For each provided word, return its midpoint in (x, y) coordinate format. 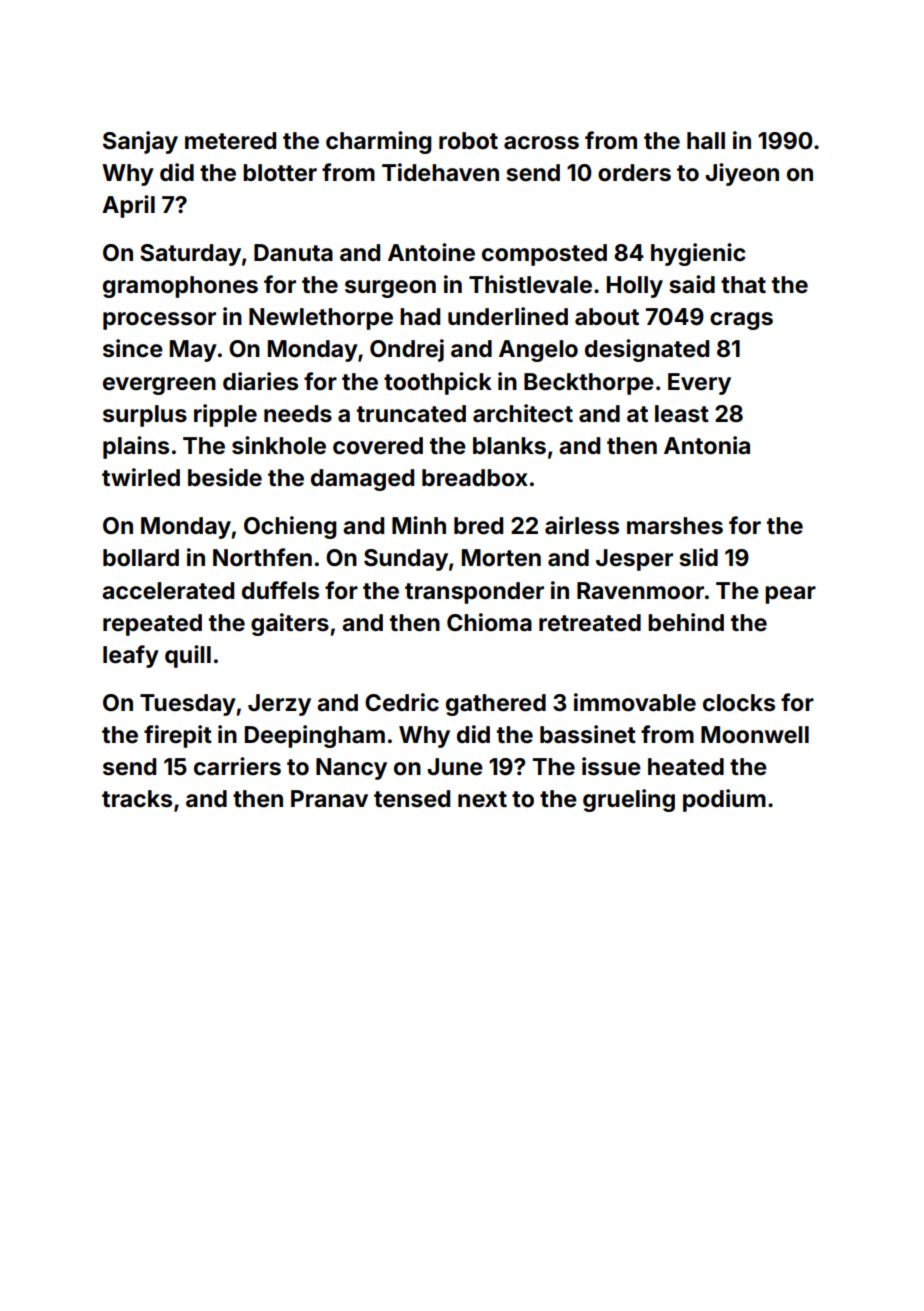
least (682, 414)
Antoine (431, 252)
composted (544, 255)
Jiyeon (742, 174)
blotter (280, 173)
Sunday (406, 560)
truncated (411, 414)
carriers (237, 766)
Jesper (634, 560)
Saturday (190, 255)
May (193, 351)
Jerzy (279, 705)
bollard (141, 558)
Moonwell (755, 735)
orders (634, 173)
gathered (496, 705)
